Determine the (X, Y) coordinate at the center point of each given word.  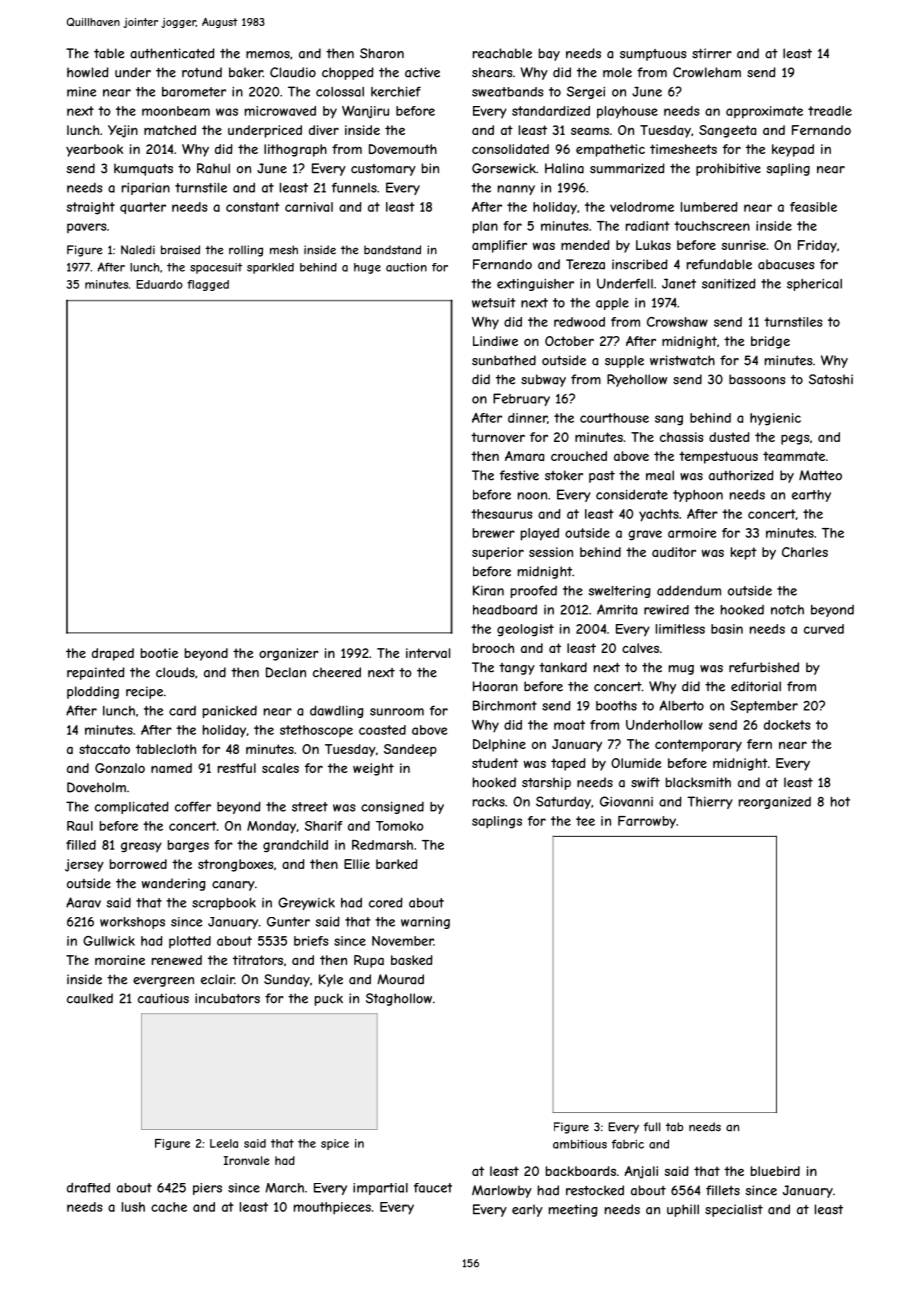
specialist (734, 1210)
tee (585, 821)
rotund (202, 72)
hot (840, 802)
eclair (217, 979)
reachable (502, 53)
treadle (830, 111)
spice (335, 1144)
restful (237, 768)
